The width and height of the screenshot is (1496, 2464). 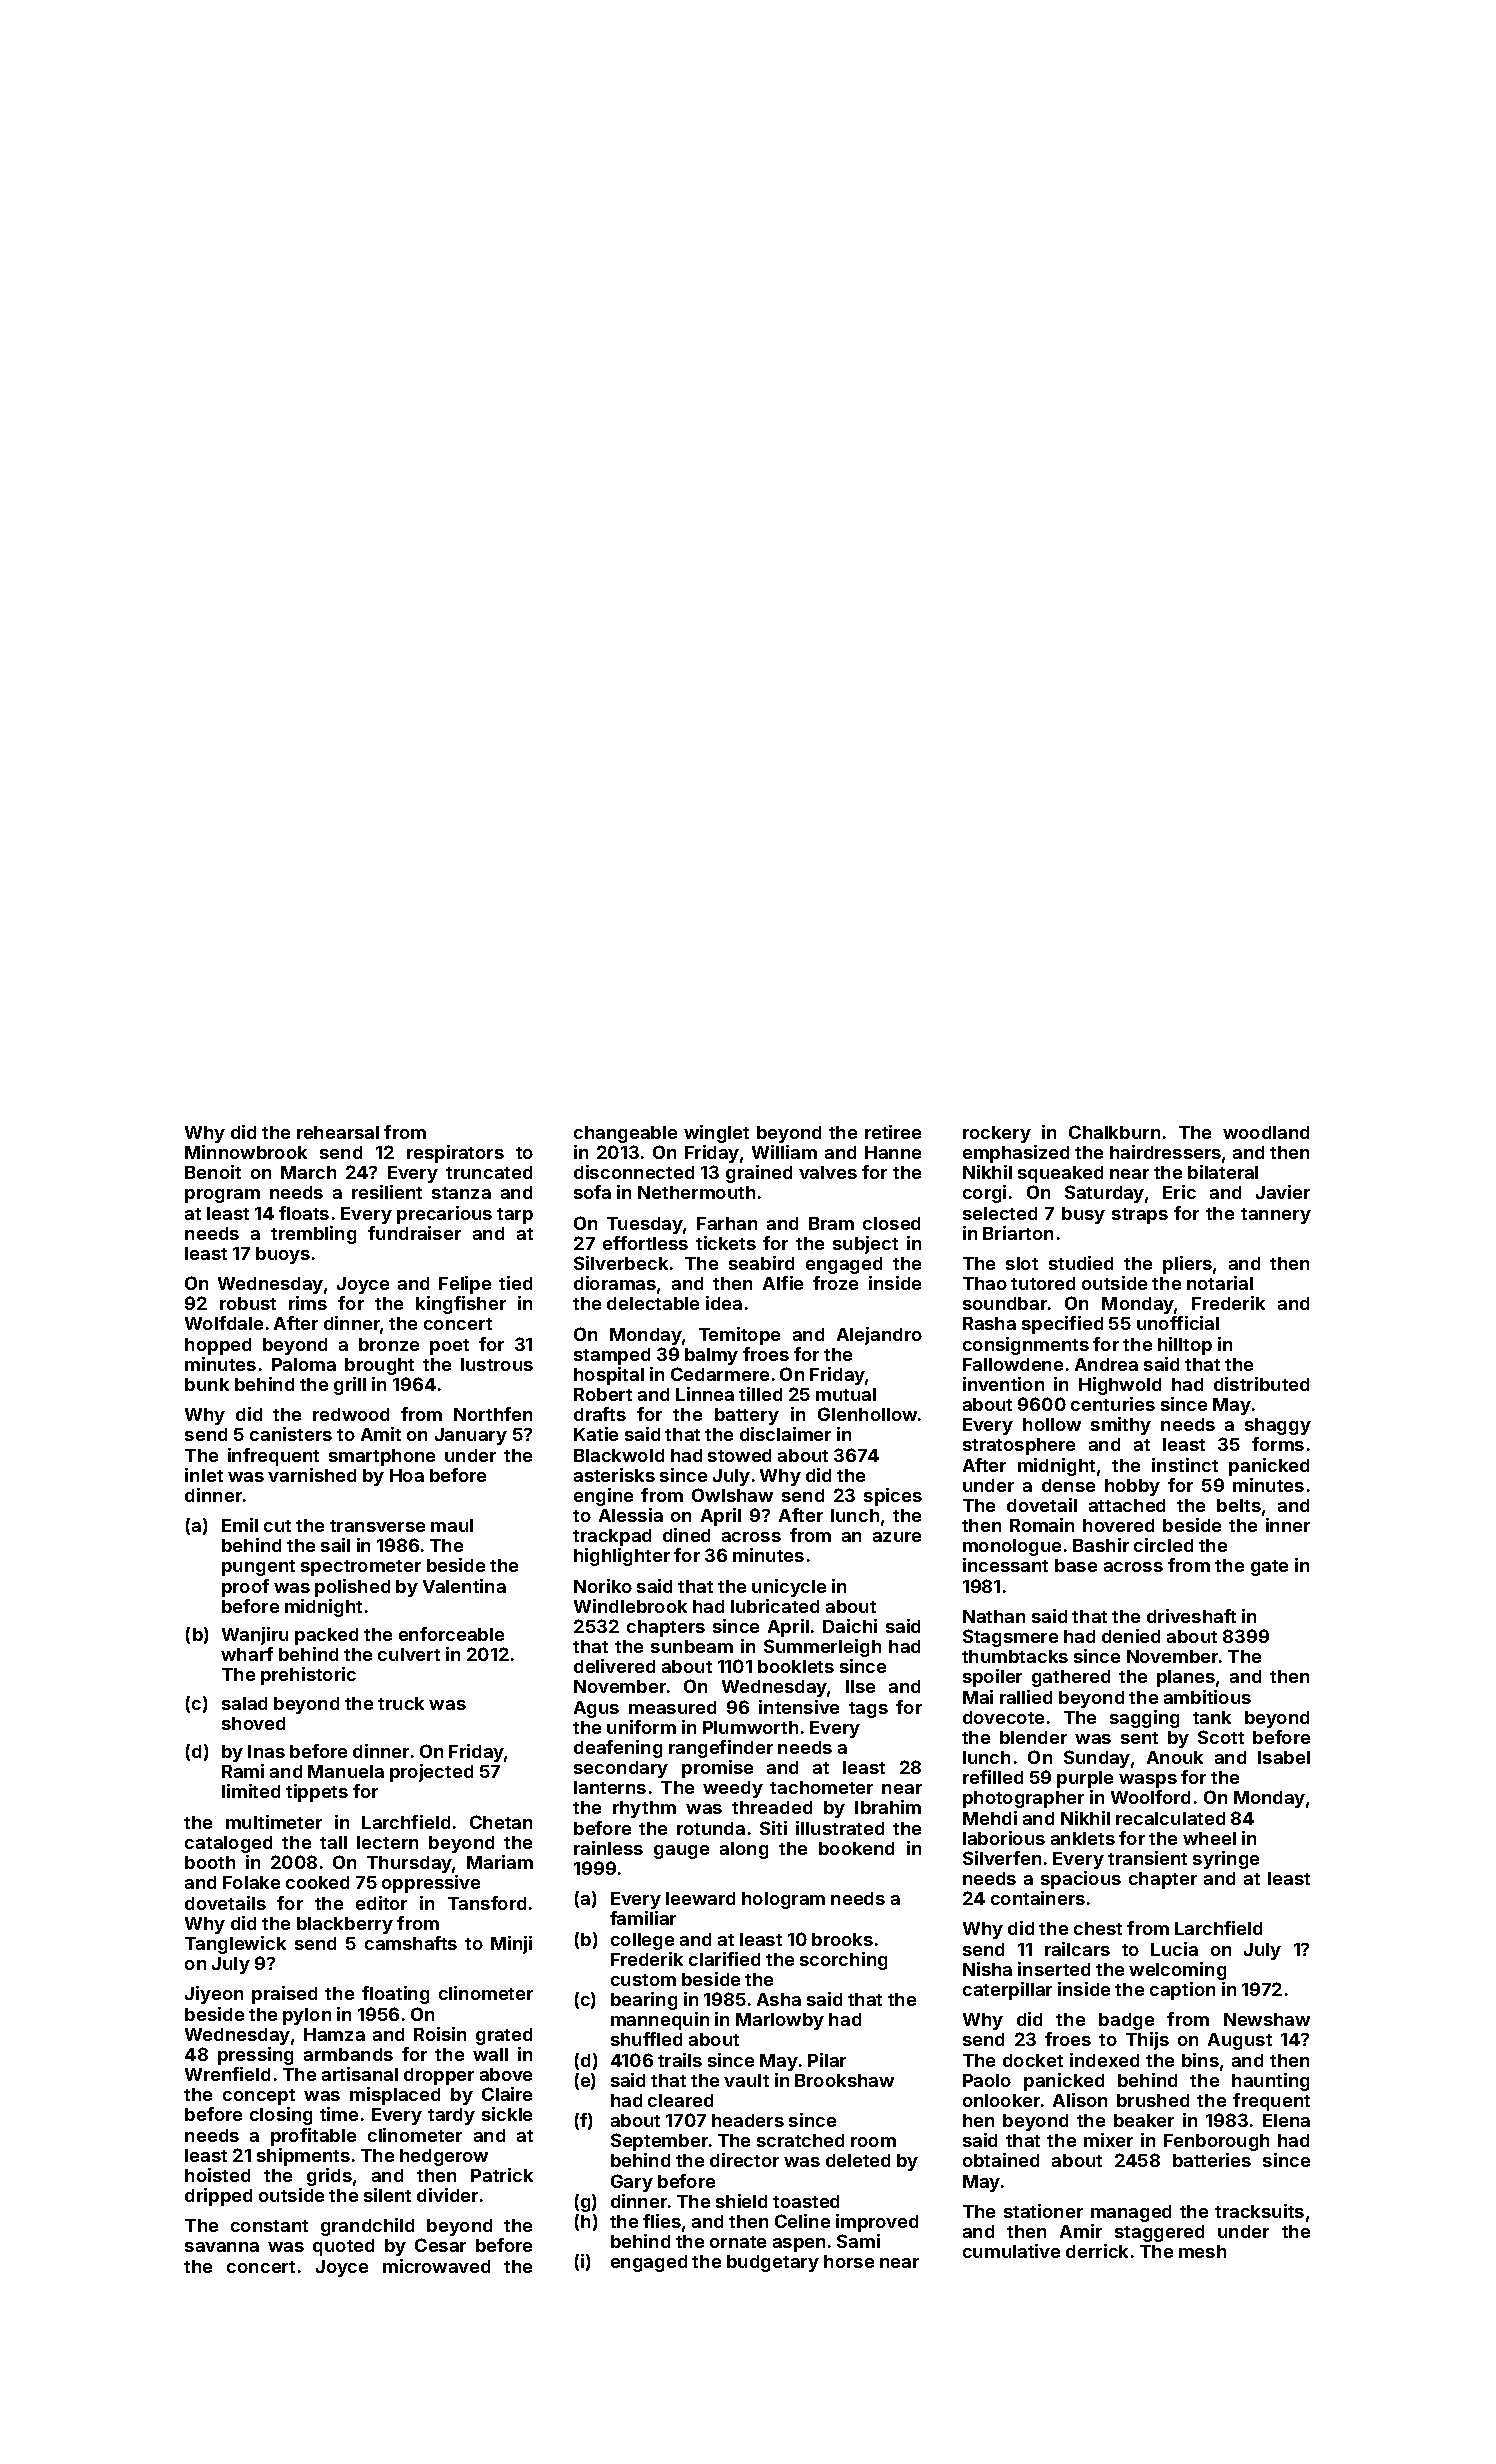 What do you see at coordinates (204, 1475) in the screenshot?
I see `inlet` at bounding box center [204, 1475].
